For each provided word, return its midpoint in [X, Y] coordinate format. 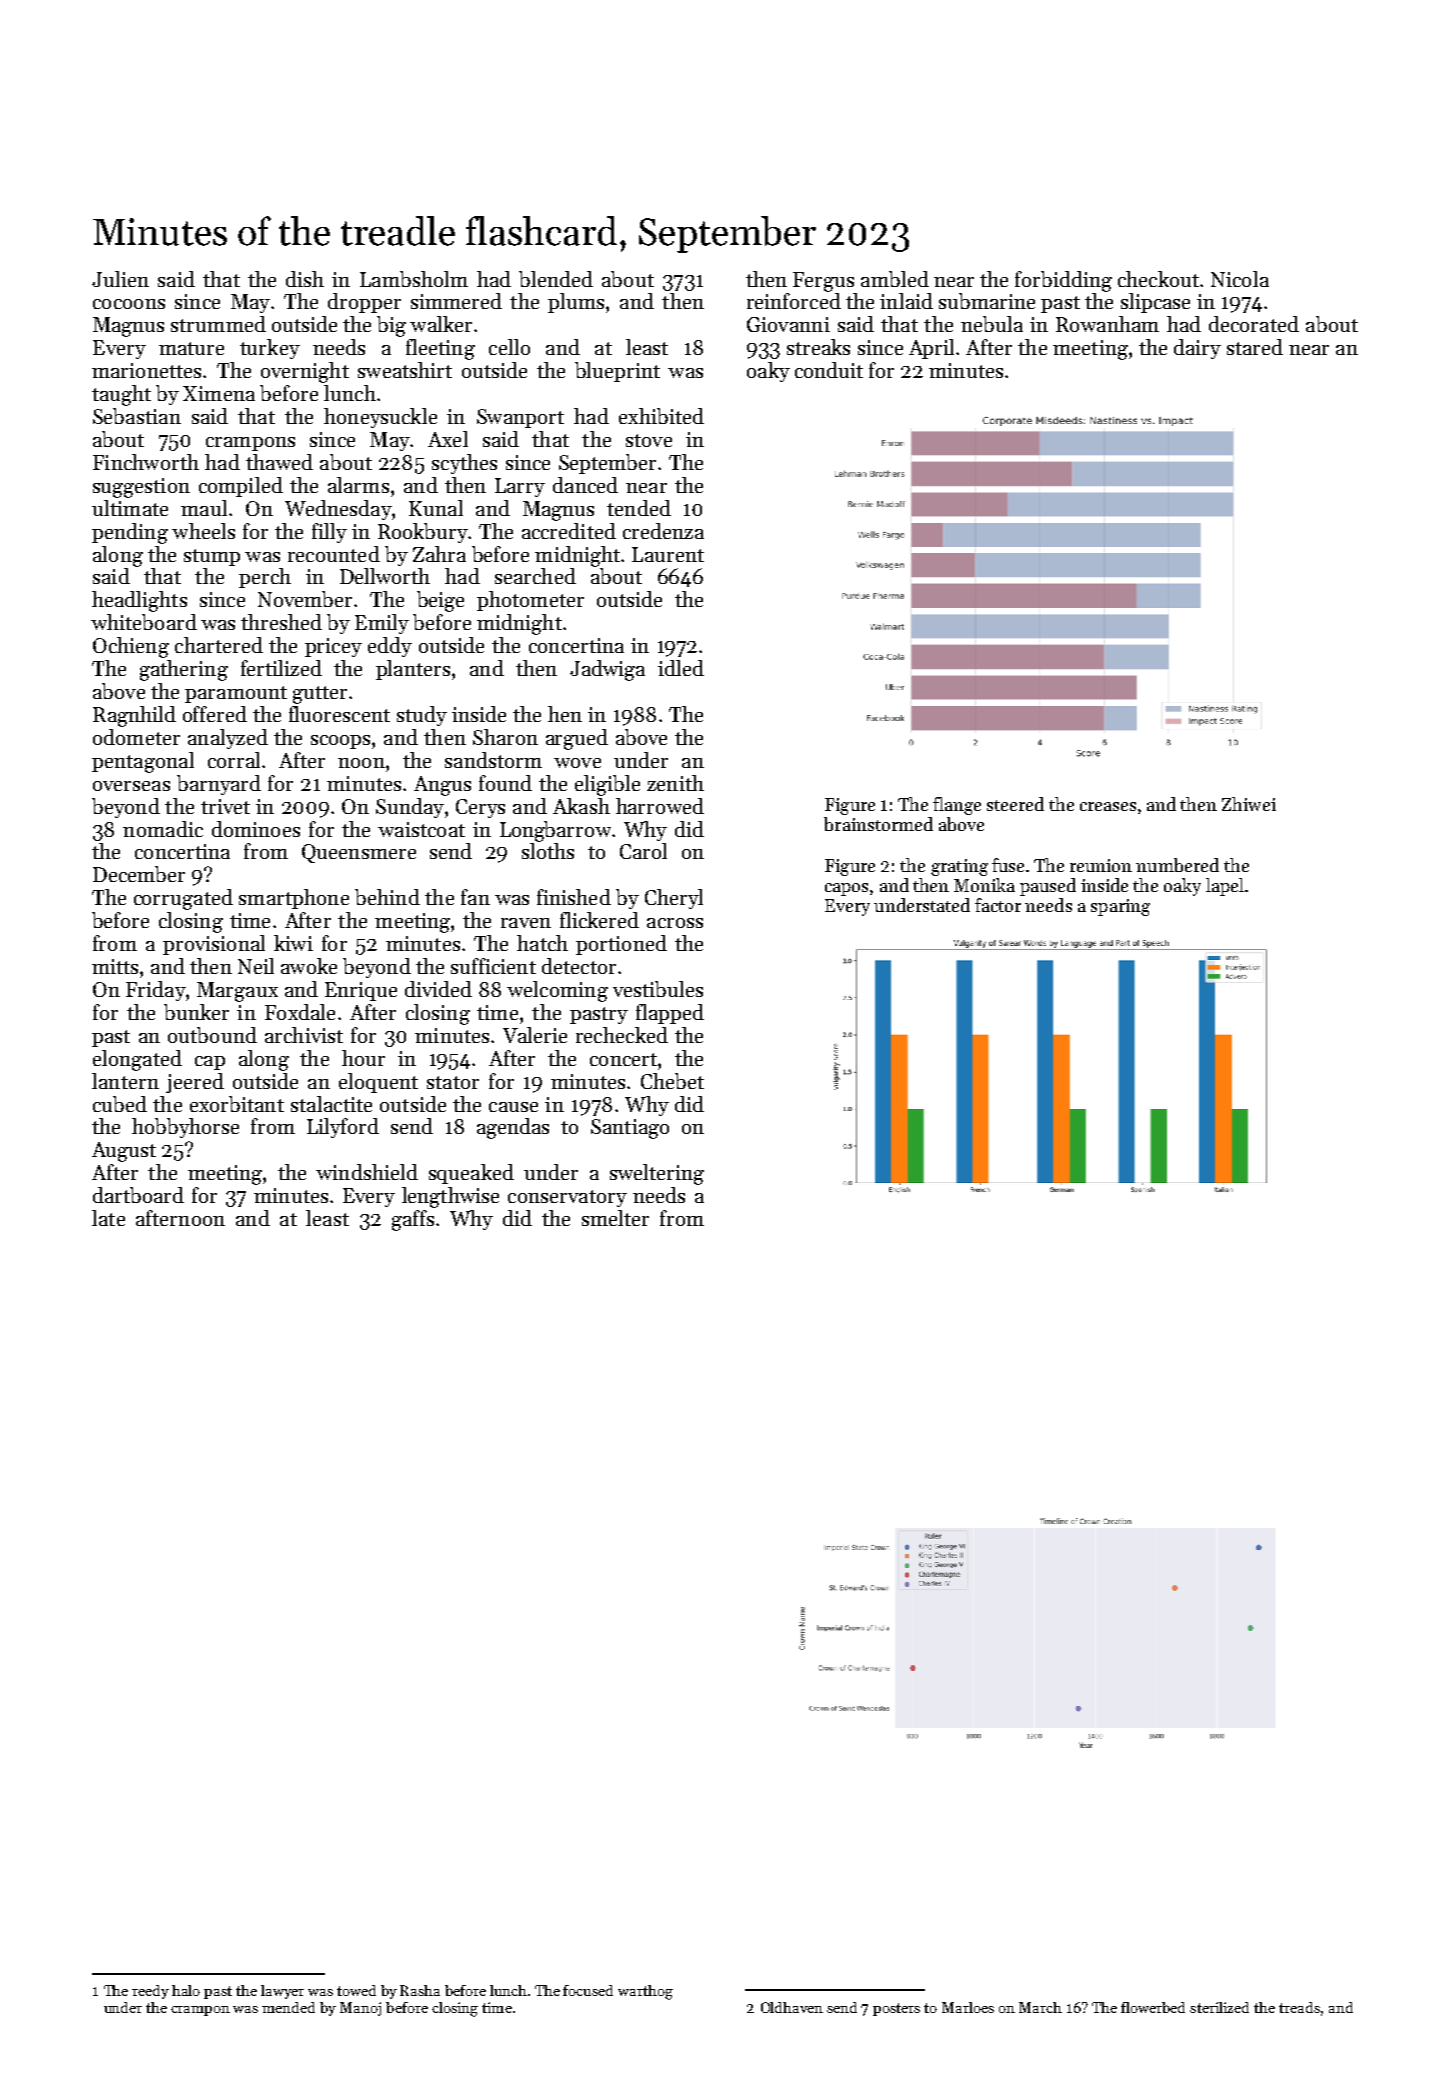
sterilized [1219, 2007]
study [422, 716]
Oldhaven [792, 2007]
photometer [530, 601]
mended [288, 2007]
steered [1015, 804]
